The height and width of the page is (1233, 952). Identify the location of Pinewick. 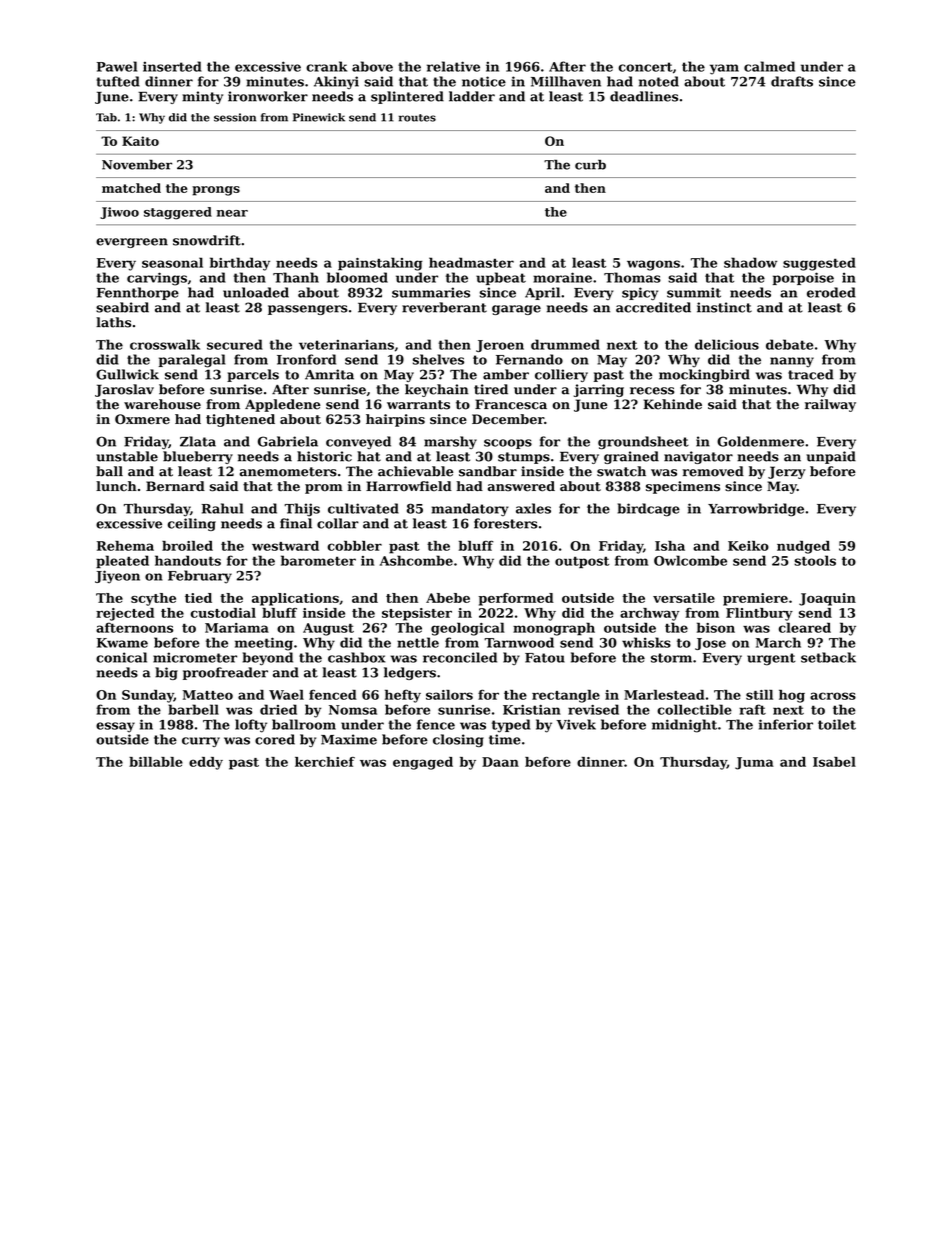
(319, 117).
